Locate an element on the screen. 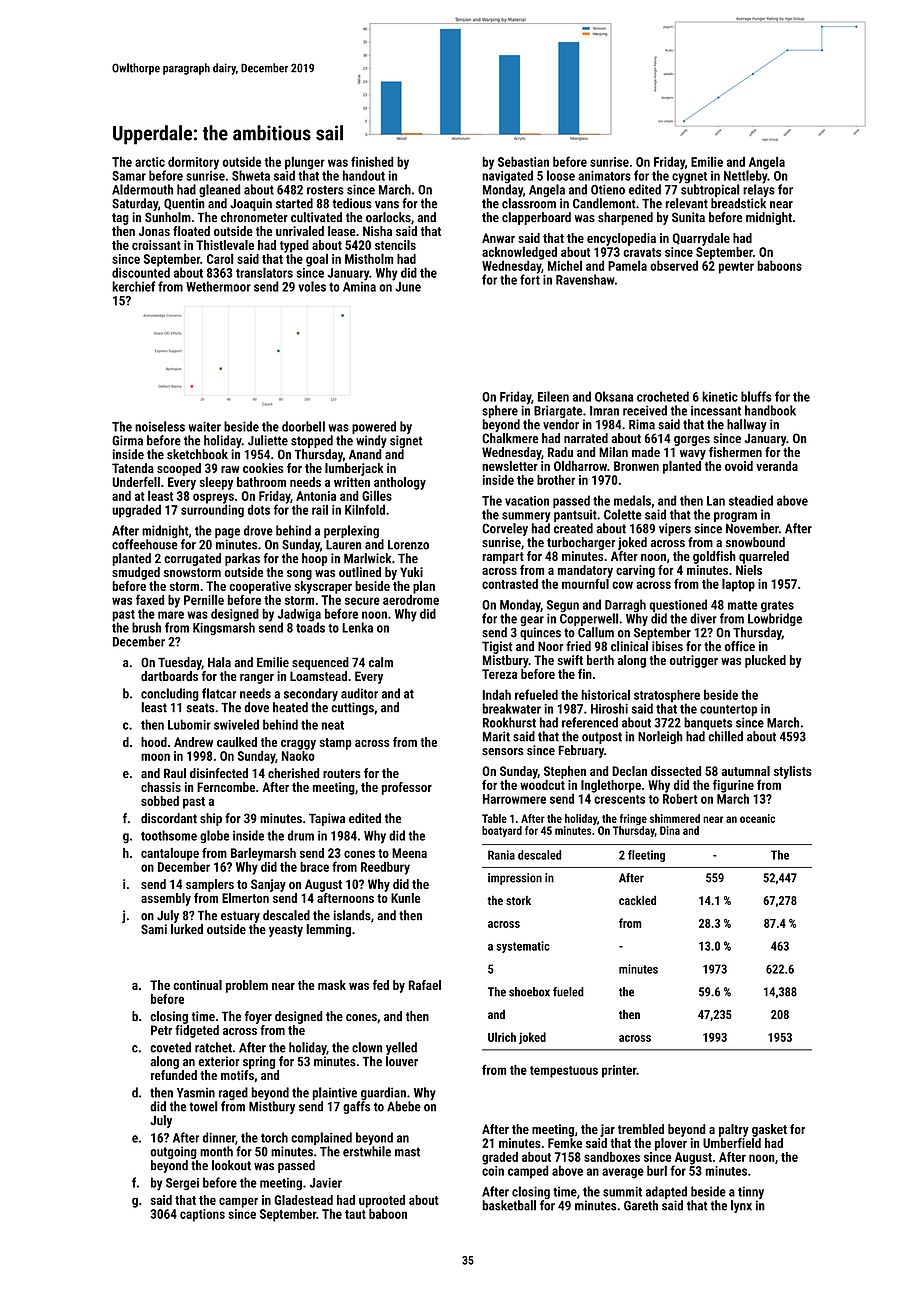  gorges is located at coordinates (692, 441).
